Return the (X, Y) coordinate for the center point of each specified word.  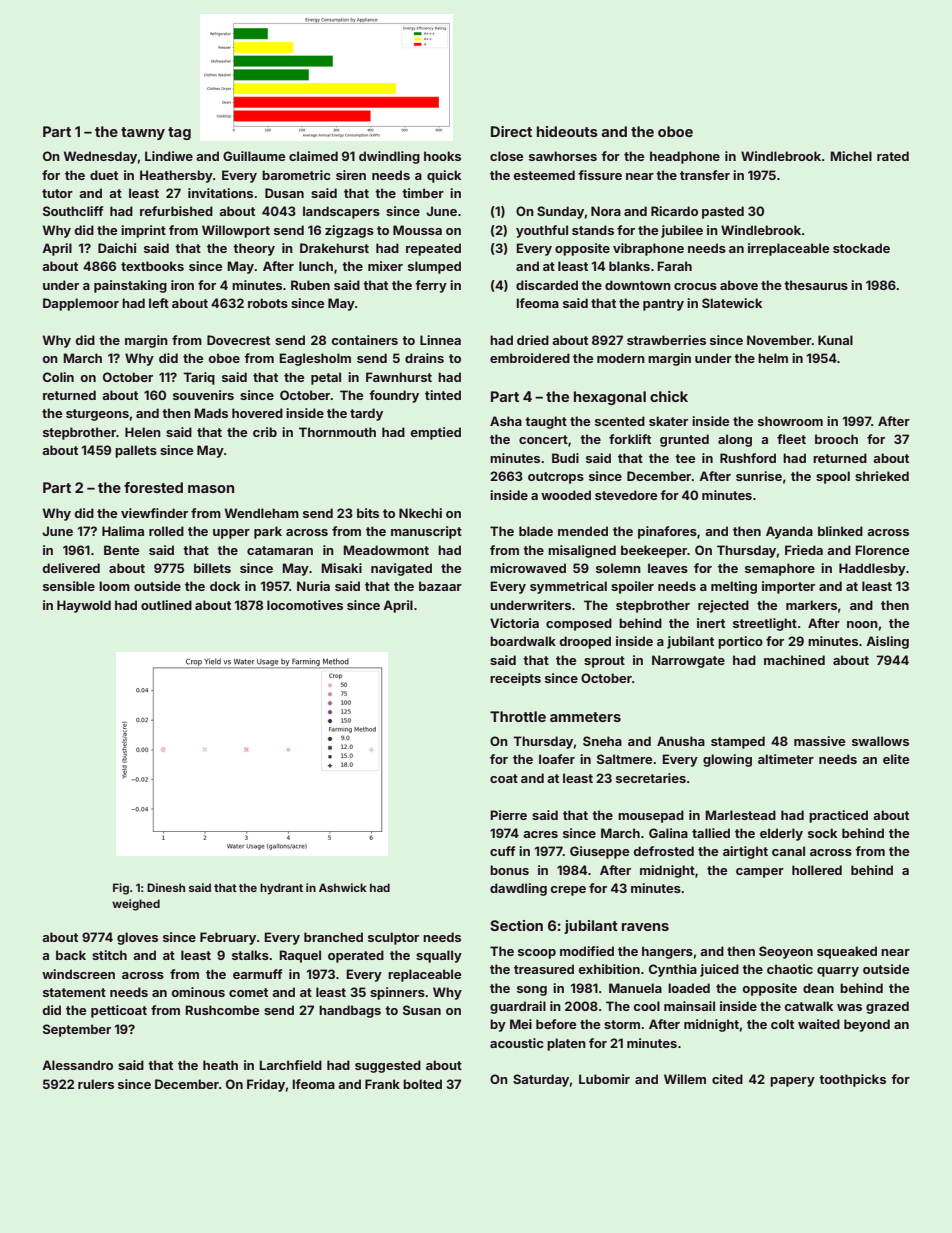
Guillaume (254, 156)
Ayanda (789, 532)
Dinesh (166, 887)
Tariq (199, 378)
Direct (511, 131)
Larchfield (290, 1065)
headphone (685, 157)
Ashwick (343, 887)
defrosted (663, 851)
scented (620, 421)
